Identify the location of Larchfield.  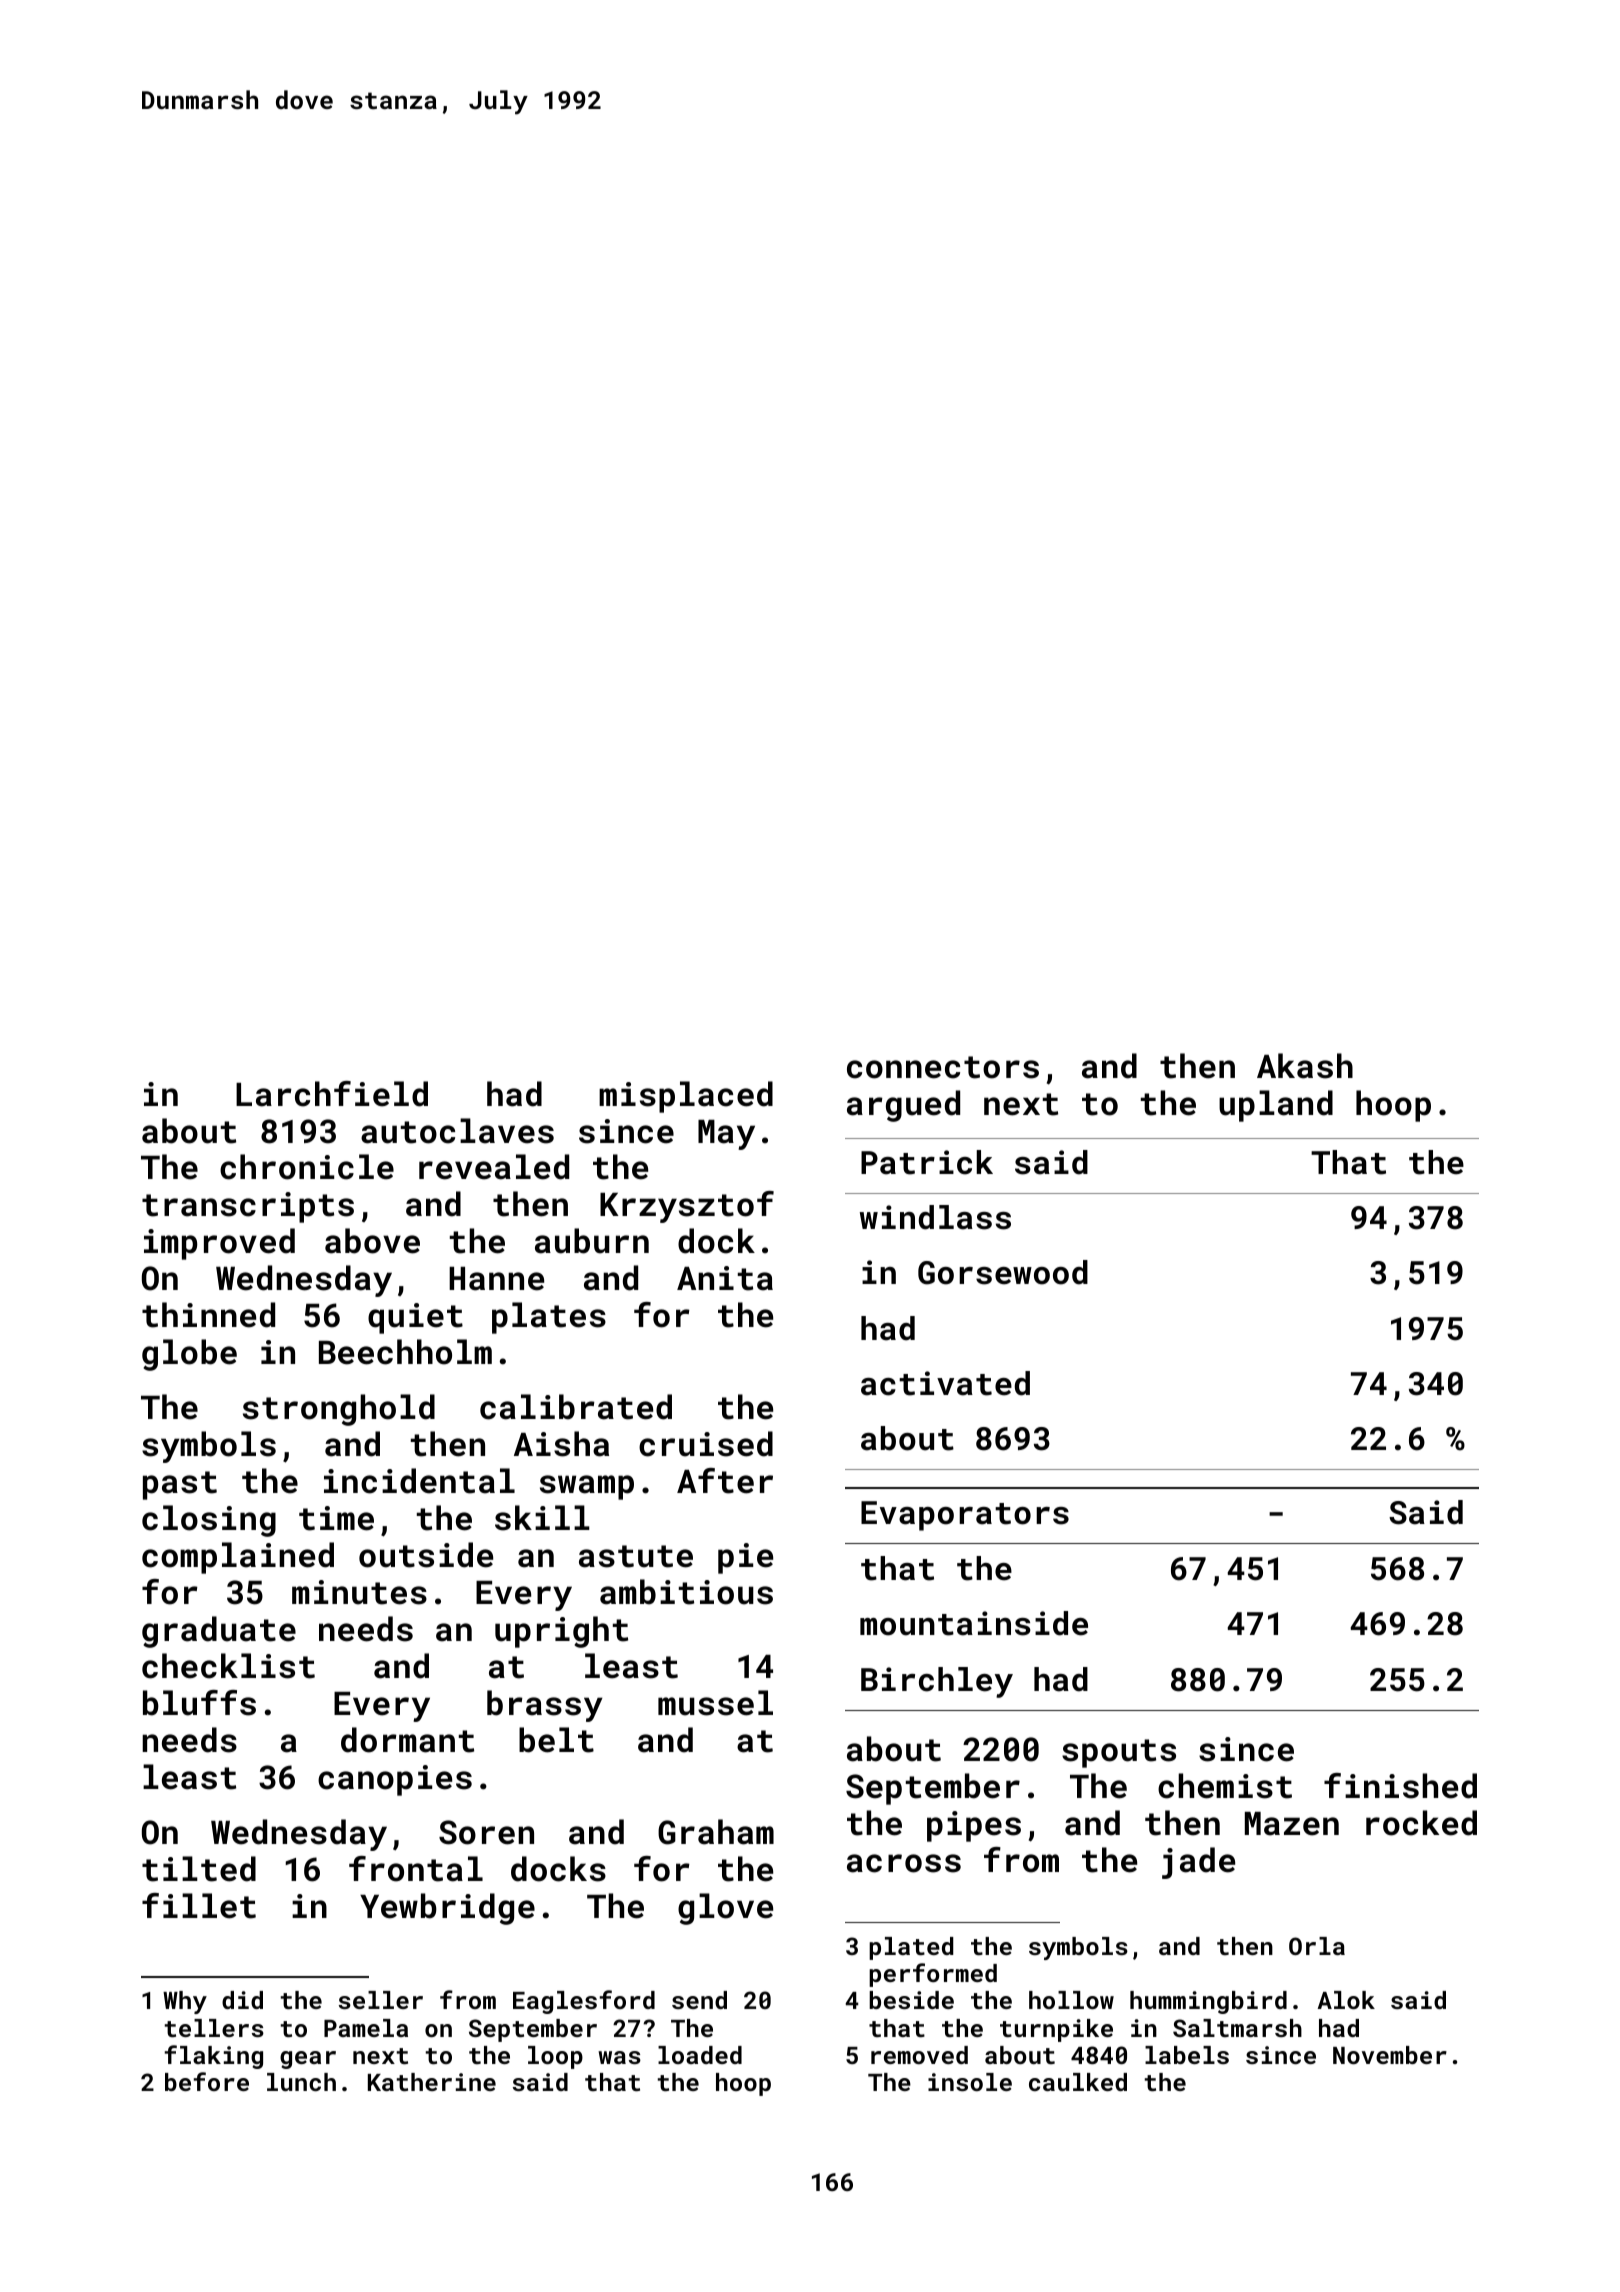
(332, 1094).
